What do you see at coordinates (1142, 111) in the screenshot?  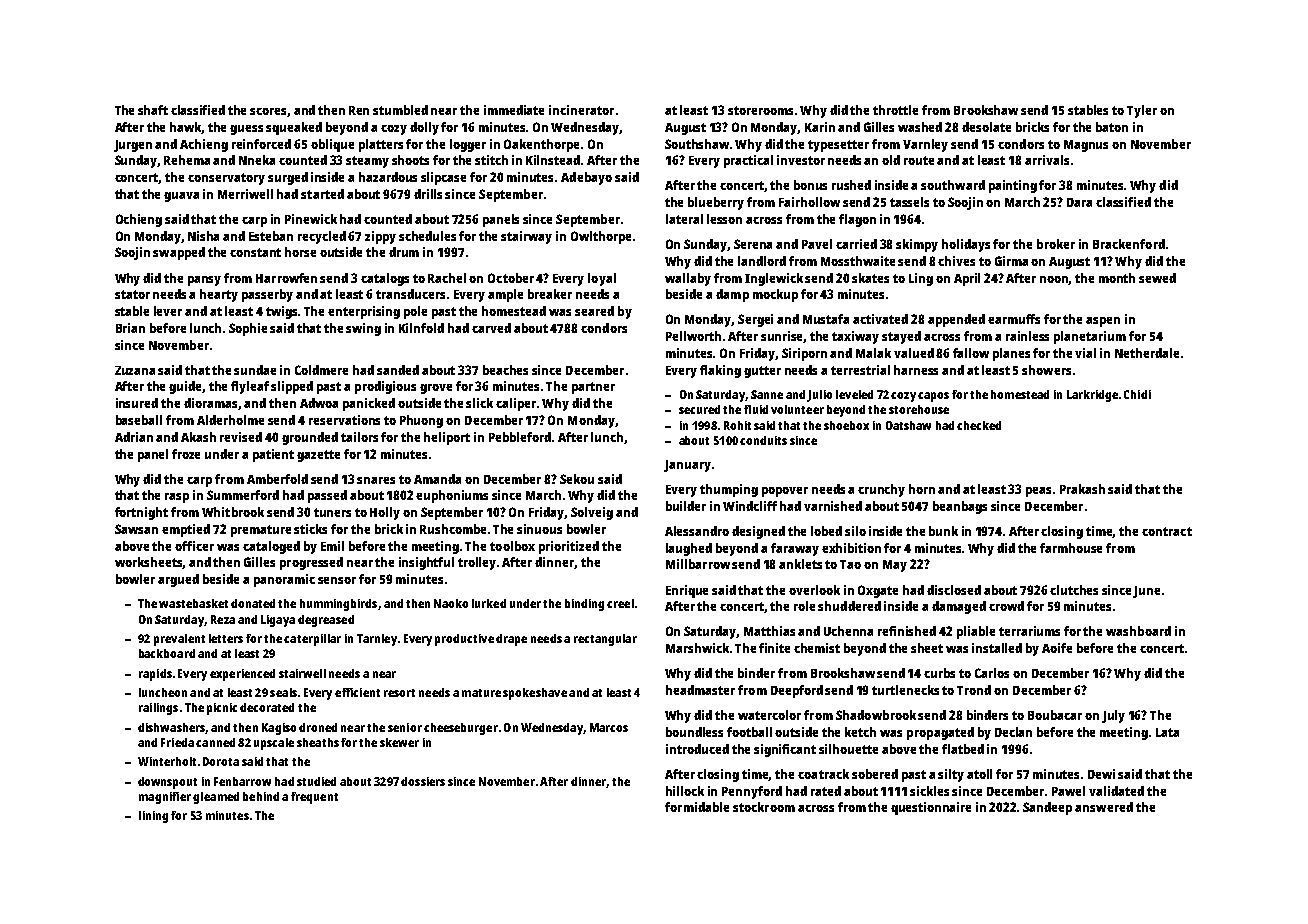 I see `Tyler` at bounding box center [1142, 111].
